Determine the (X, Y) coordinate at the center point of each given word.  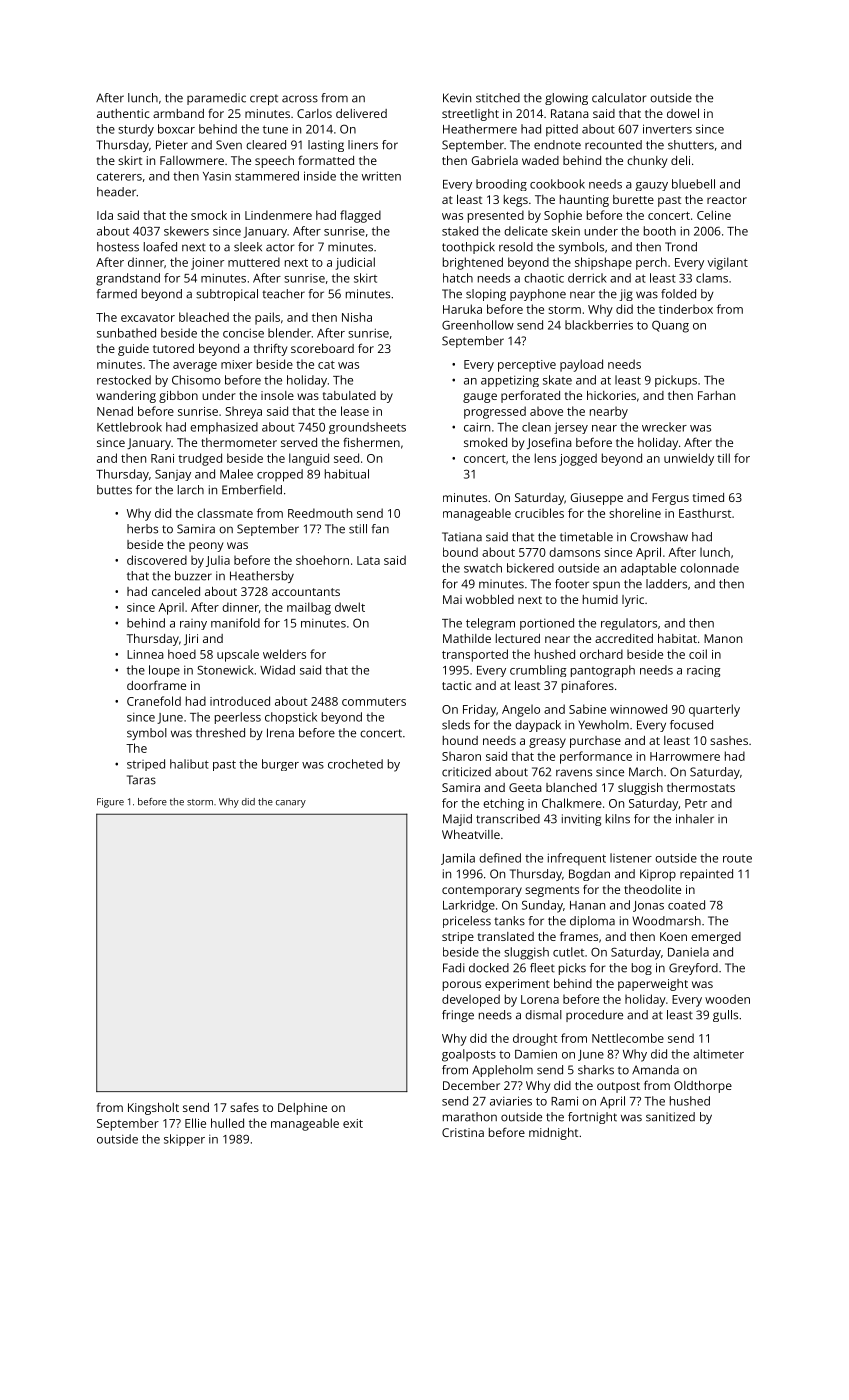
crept (264, 99)
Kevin (457, 98)
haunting (584, 201)
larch (191, 490)
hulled (227, 1123)
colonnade (709, 568)
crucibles (539, 513)
